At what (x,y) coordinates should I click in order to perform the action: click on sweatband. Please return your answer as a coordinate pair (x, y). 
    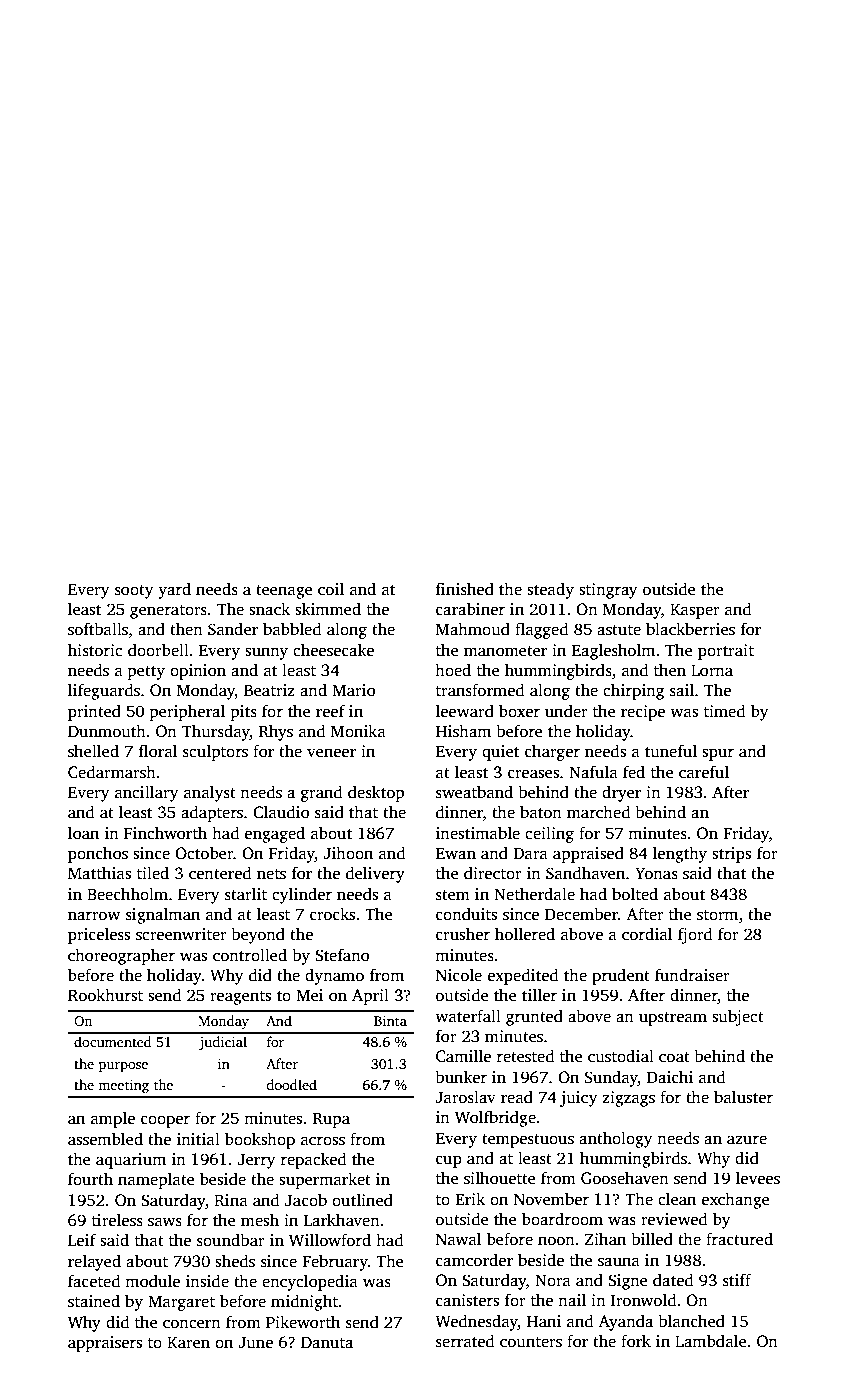
    Looking at the image, I should click on (474, 792).
